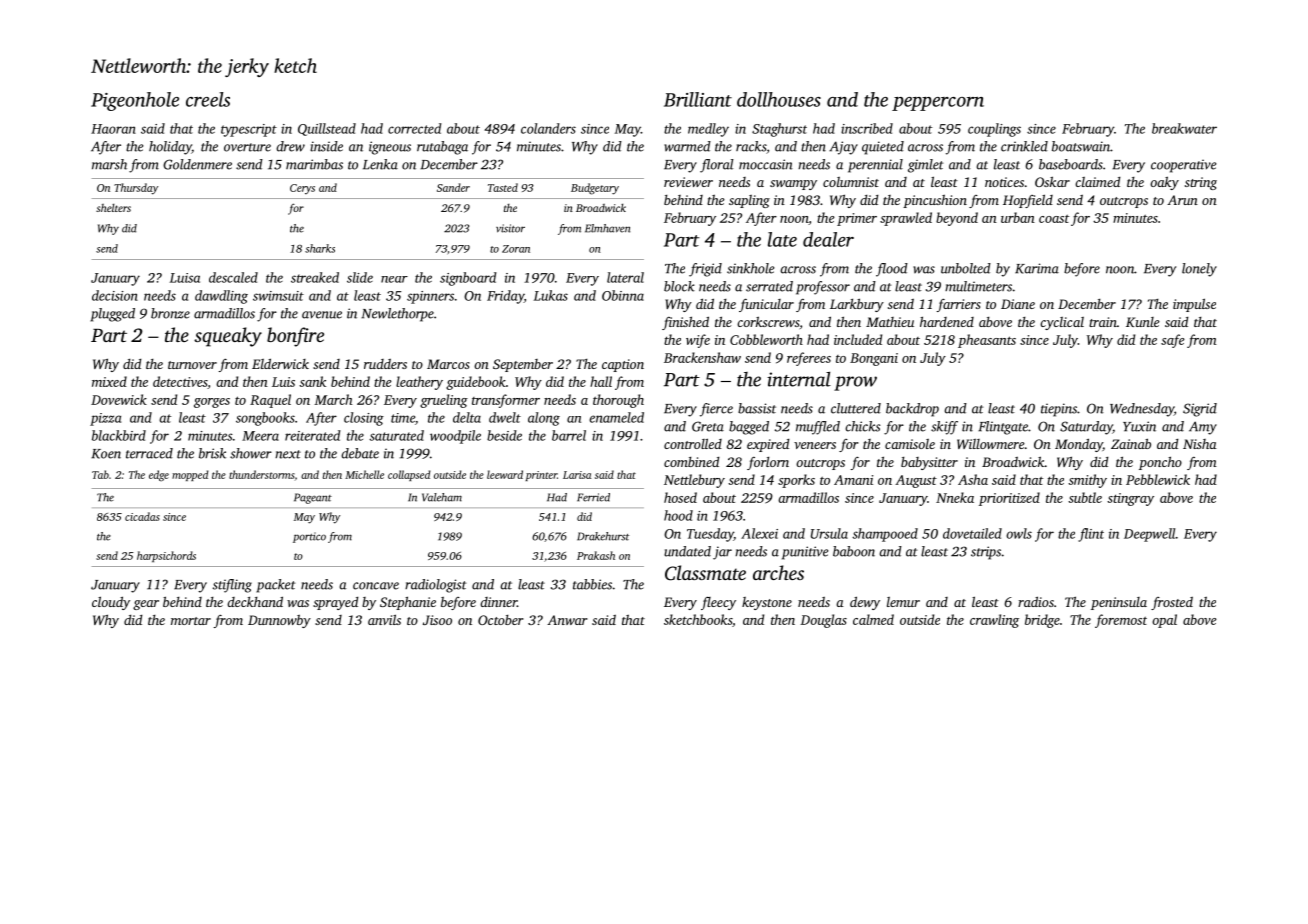 This page has height=924, width=1308. Describe the element at coordinates (567, 620) in the page. I see `Anwar` at that location.
